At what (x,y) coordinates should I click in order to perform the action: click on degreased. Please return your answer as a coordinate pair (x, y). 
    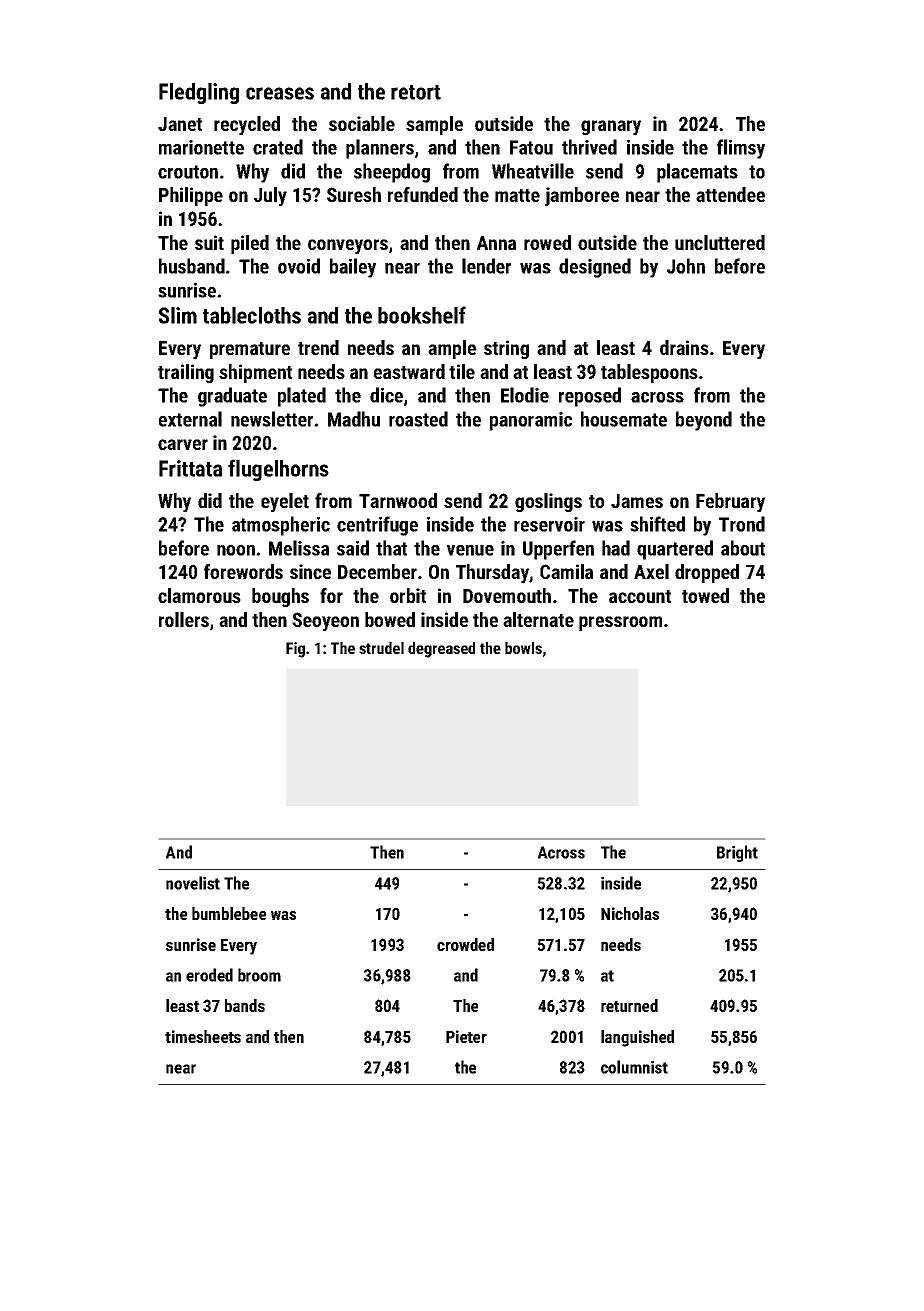
    Looking at the image, I should click on (441, 650).
